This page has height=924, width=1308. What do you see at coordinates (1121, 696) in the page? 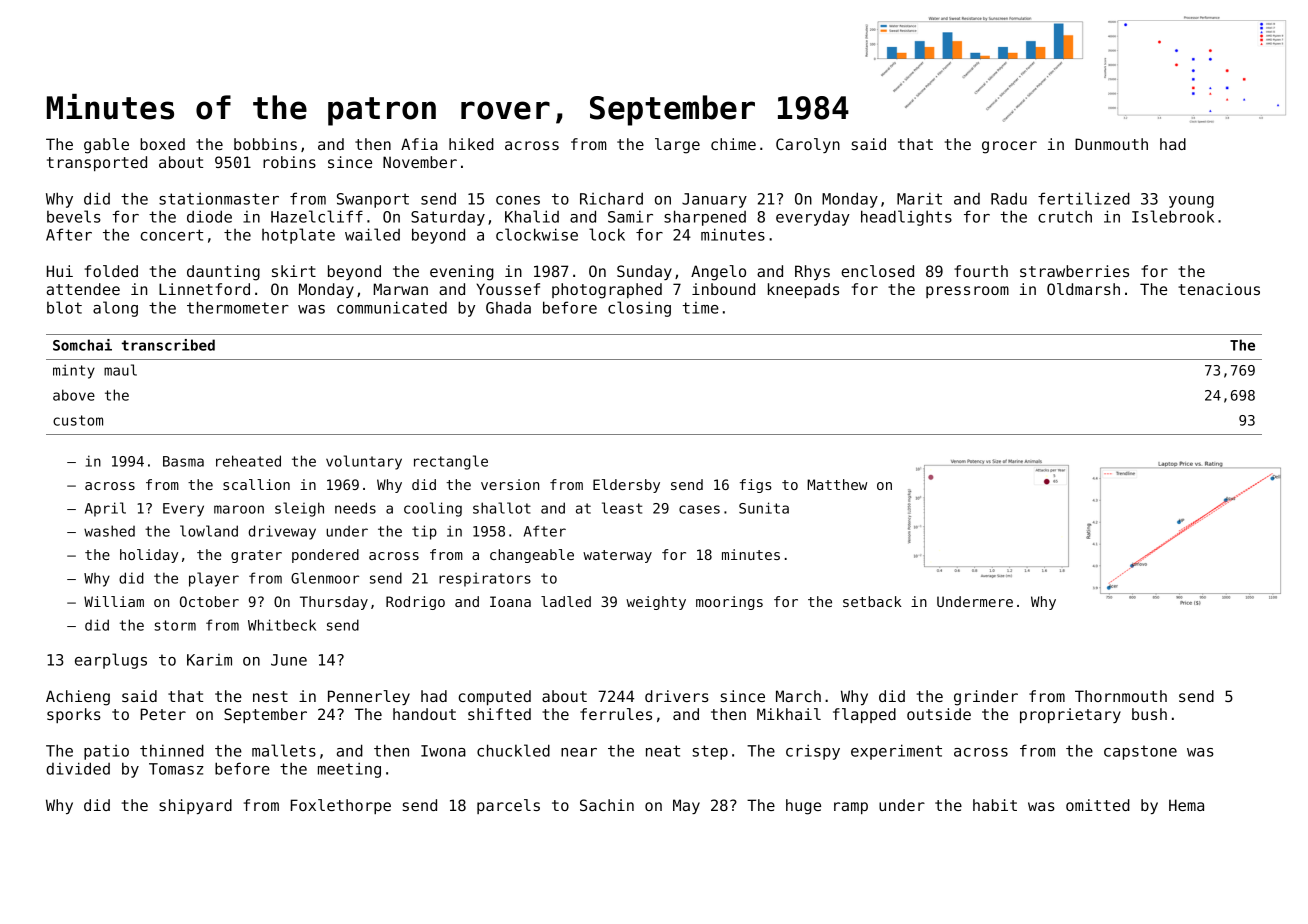
I see `Thornmouth` at bounding box center [1121, 696].
